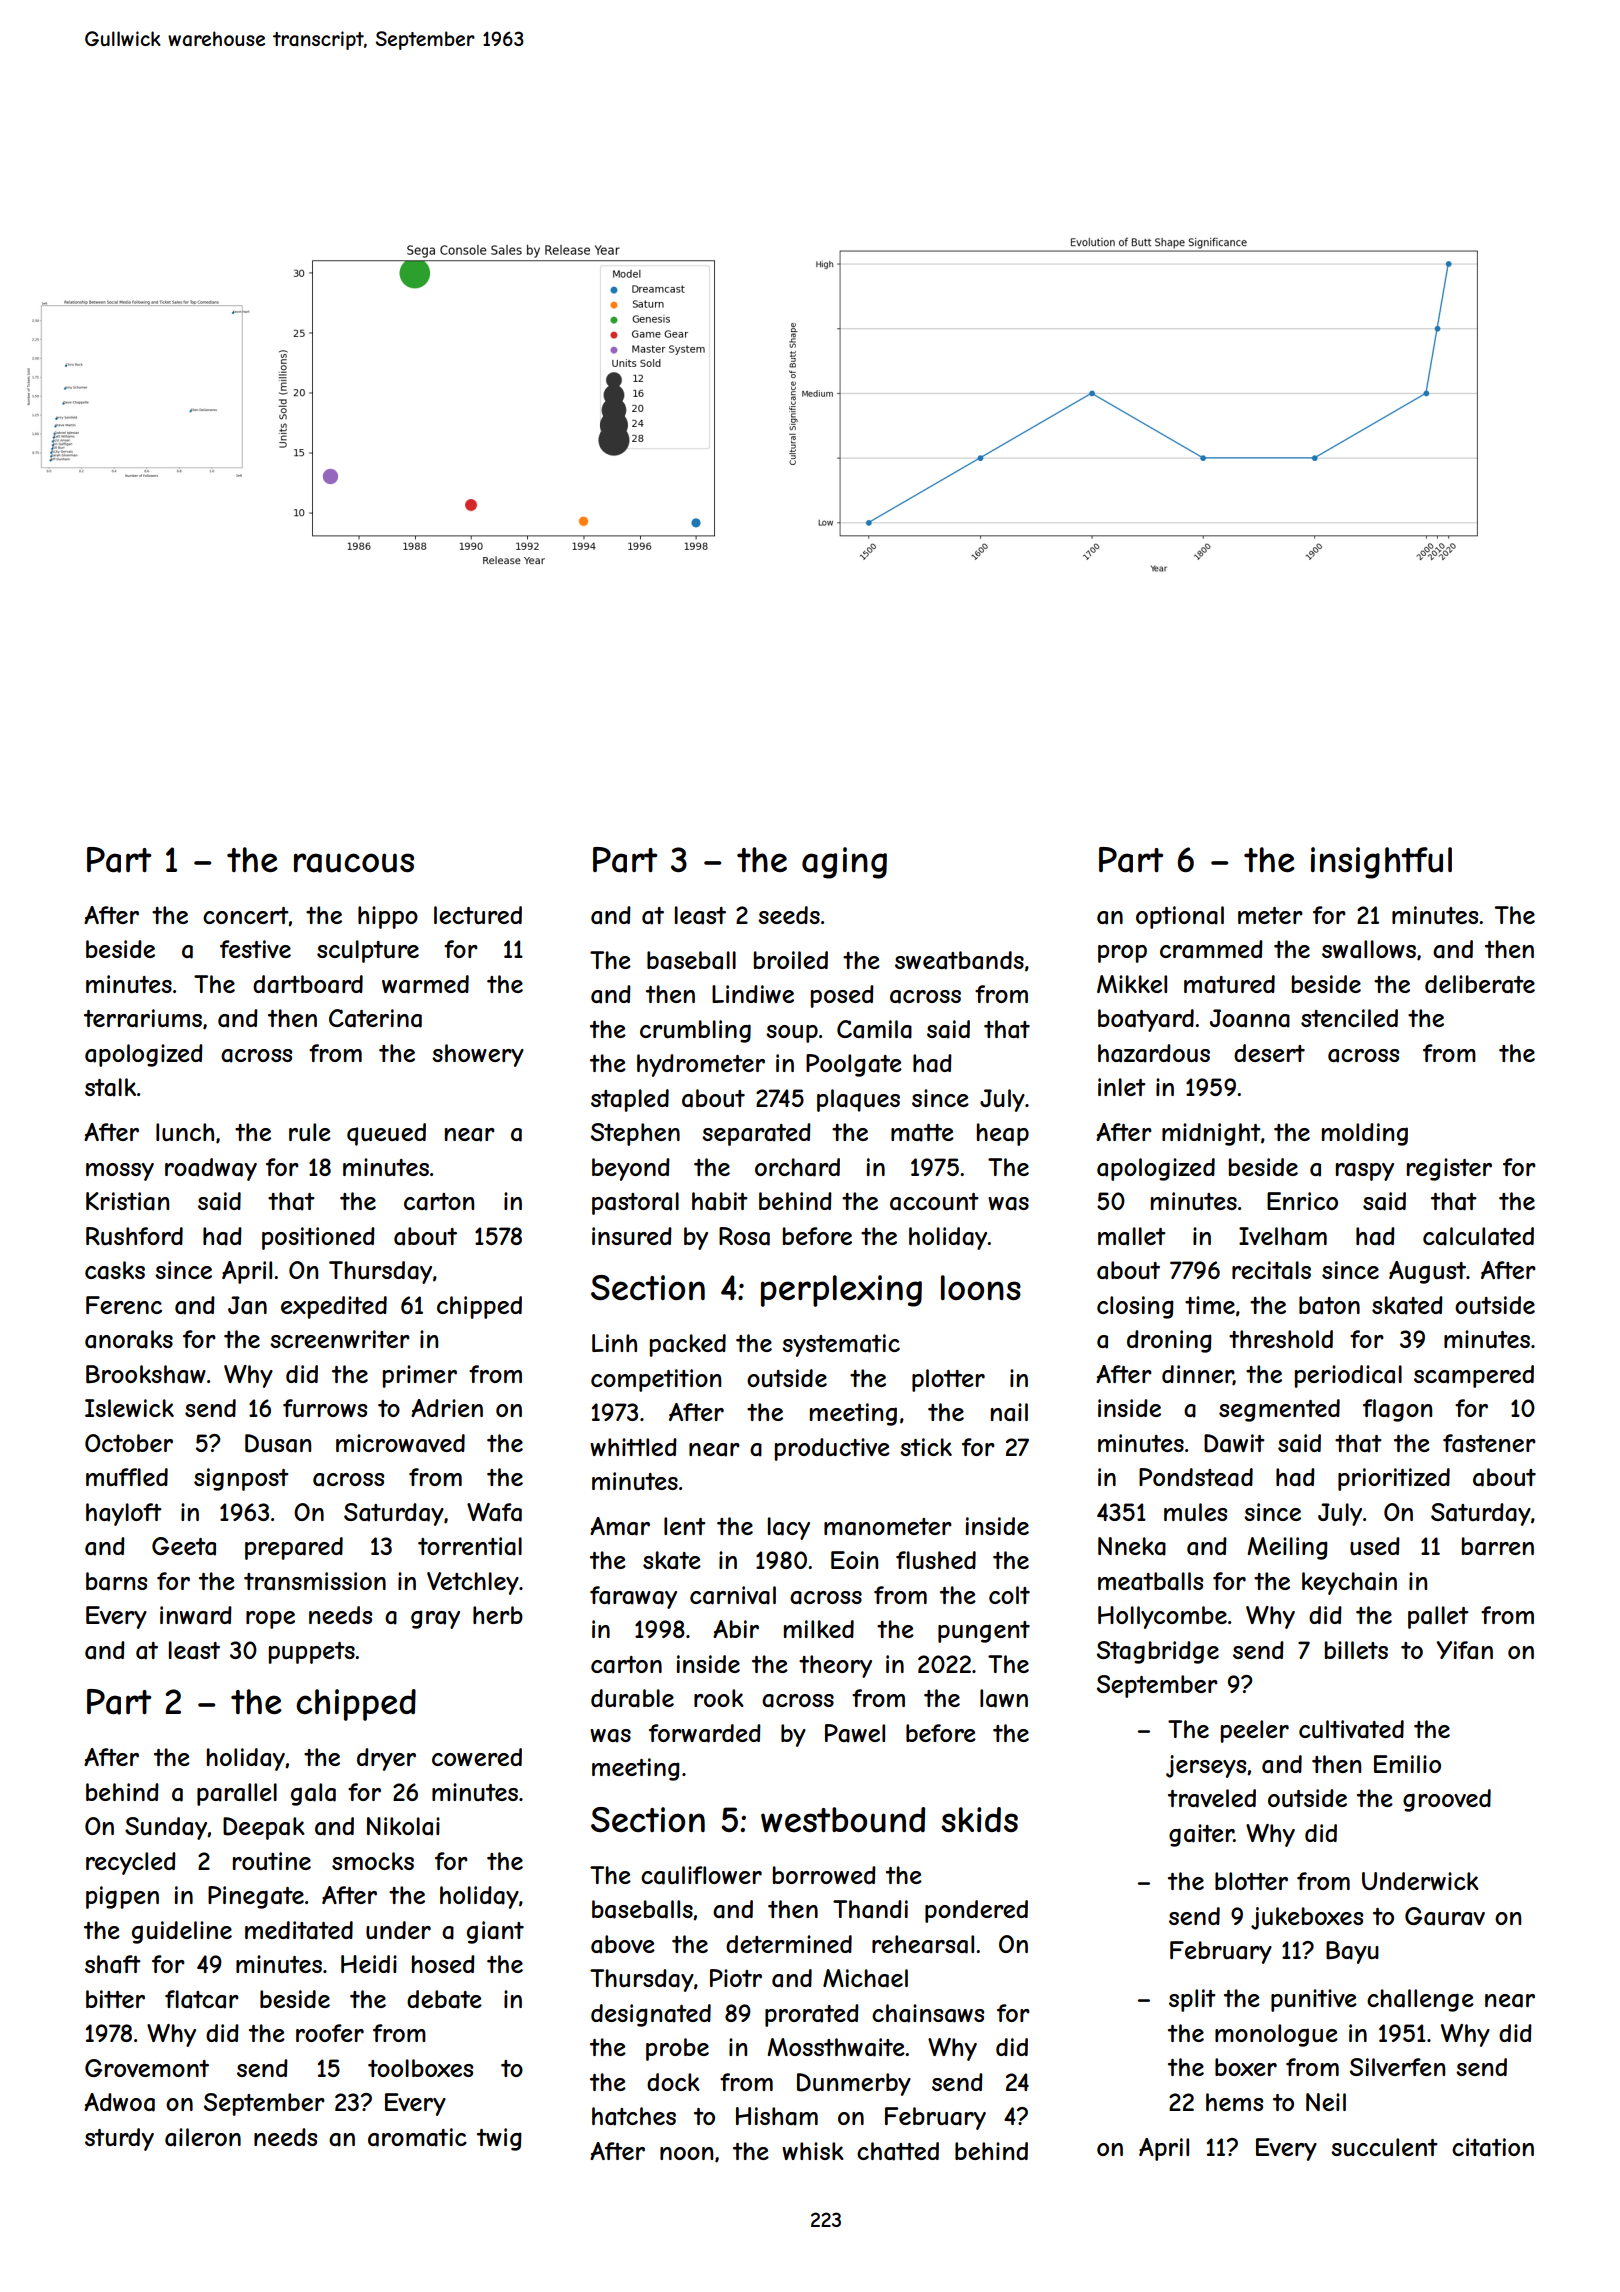  Describe the element at coordinates (705, 1733) in the screenshot. I see `forwarded` at that location.
